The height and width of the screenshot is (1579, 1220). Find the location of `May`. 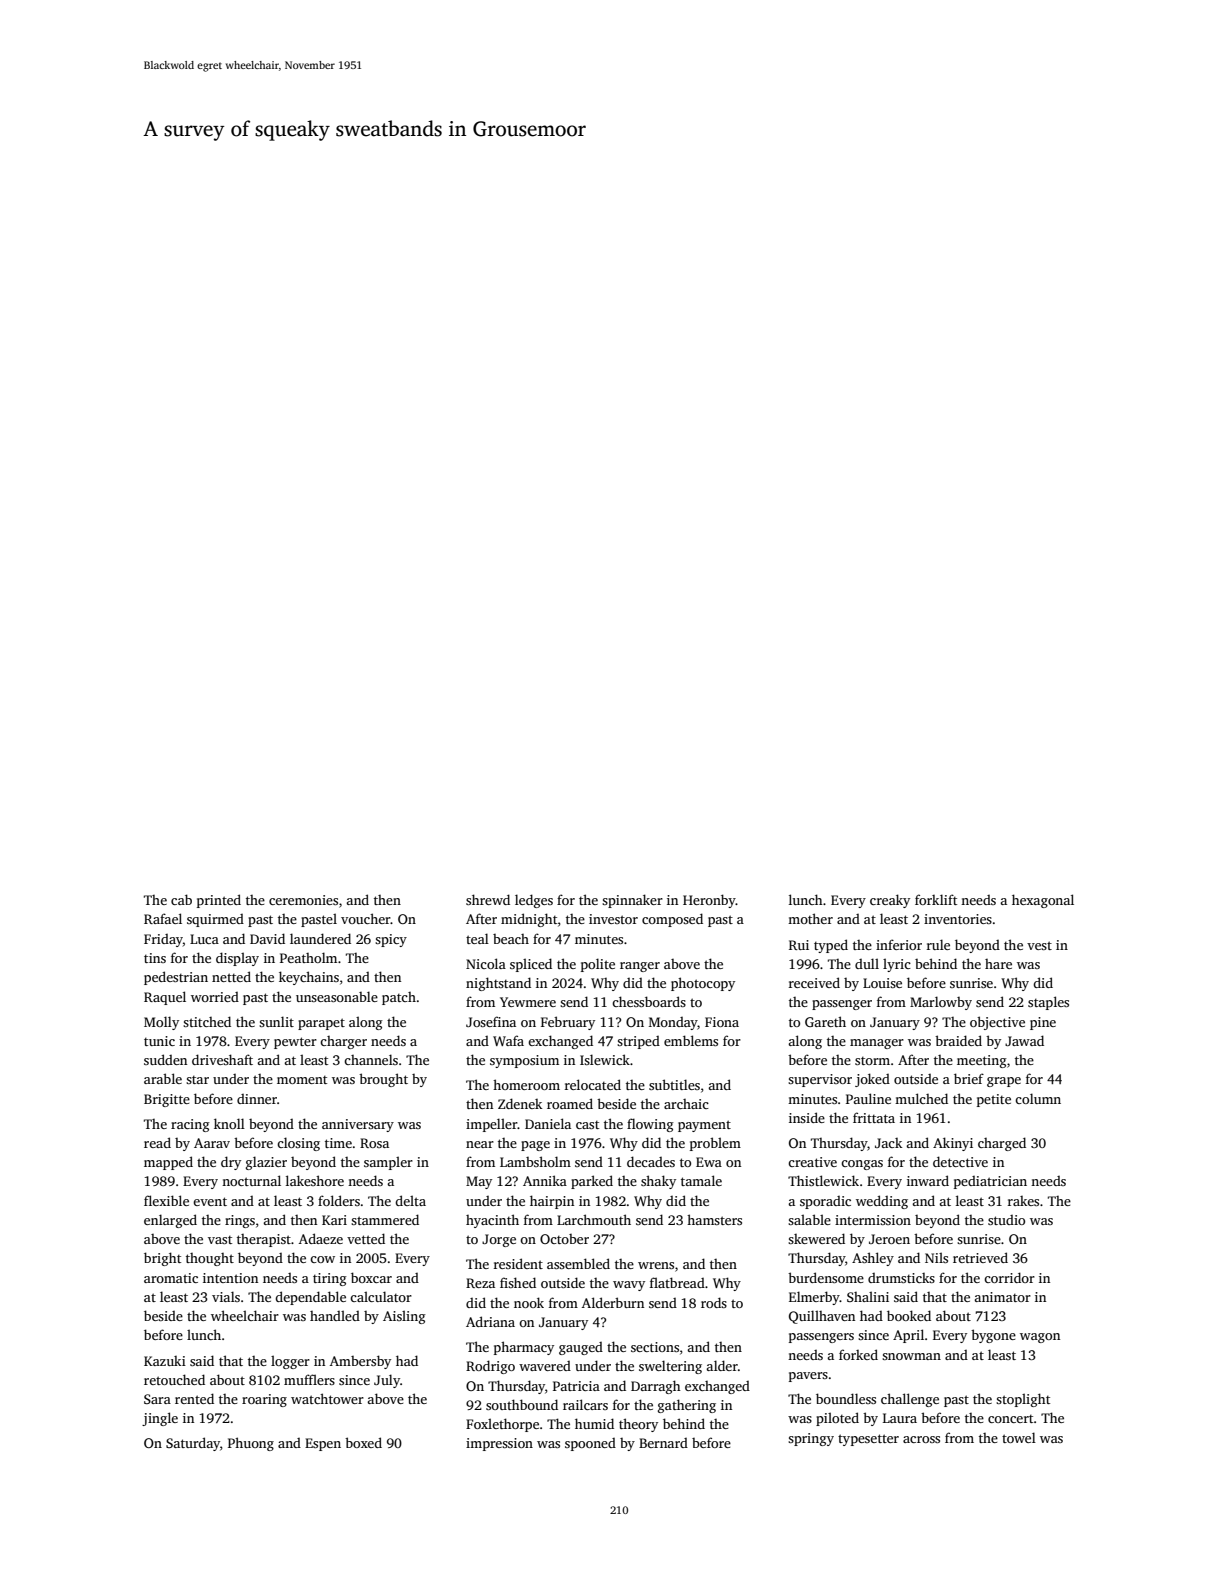

May is located at coordinates (479, 1182).
